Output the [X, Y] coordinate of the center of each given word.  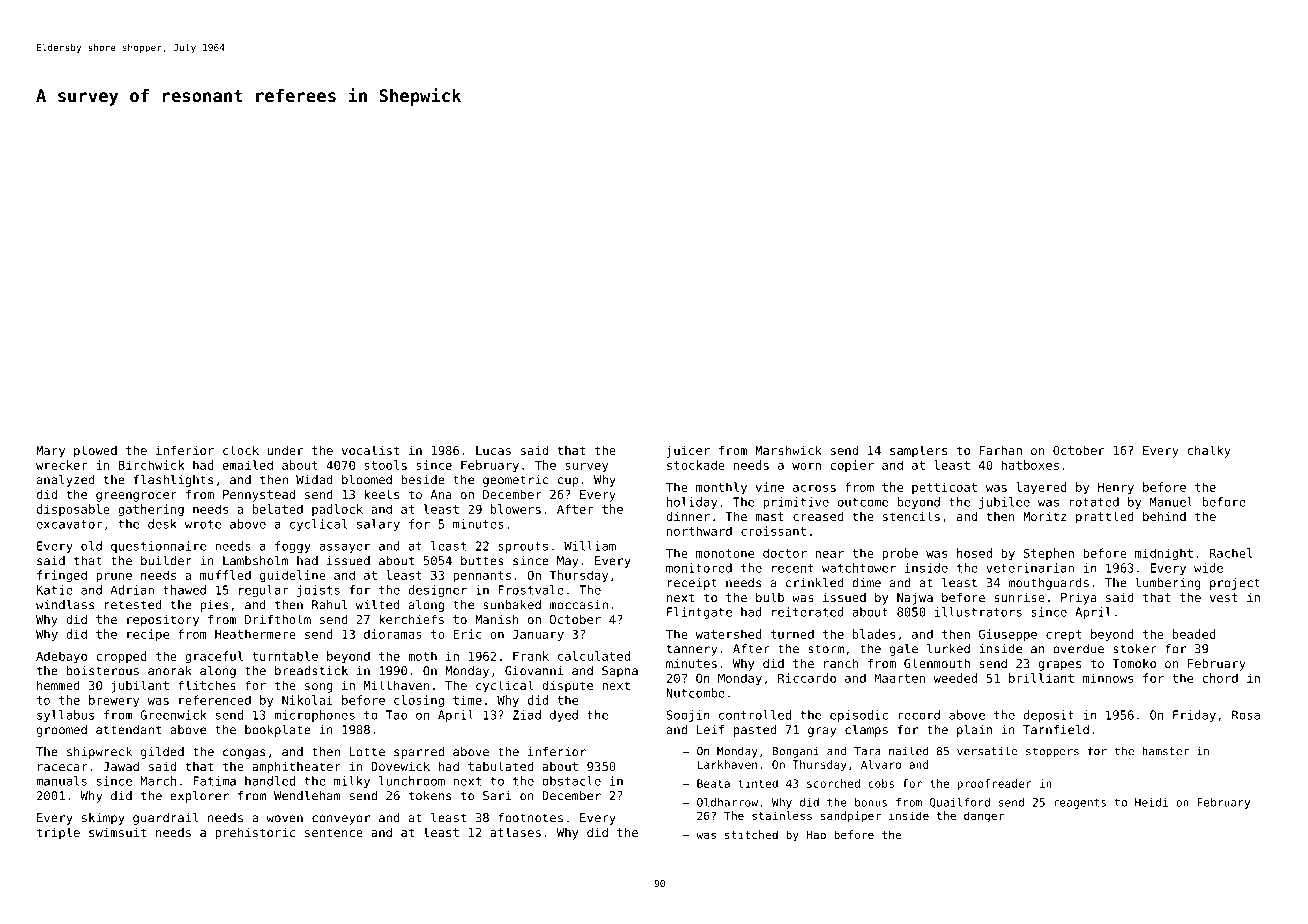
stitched [751, 834]
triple [58, 833]
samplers [918, 451]
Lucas [493, 450]
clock [241, 450]
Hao [816, 834]
